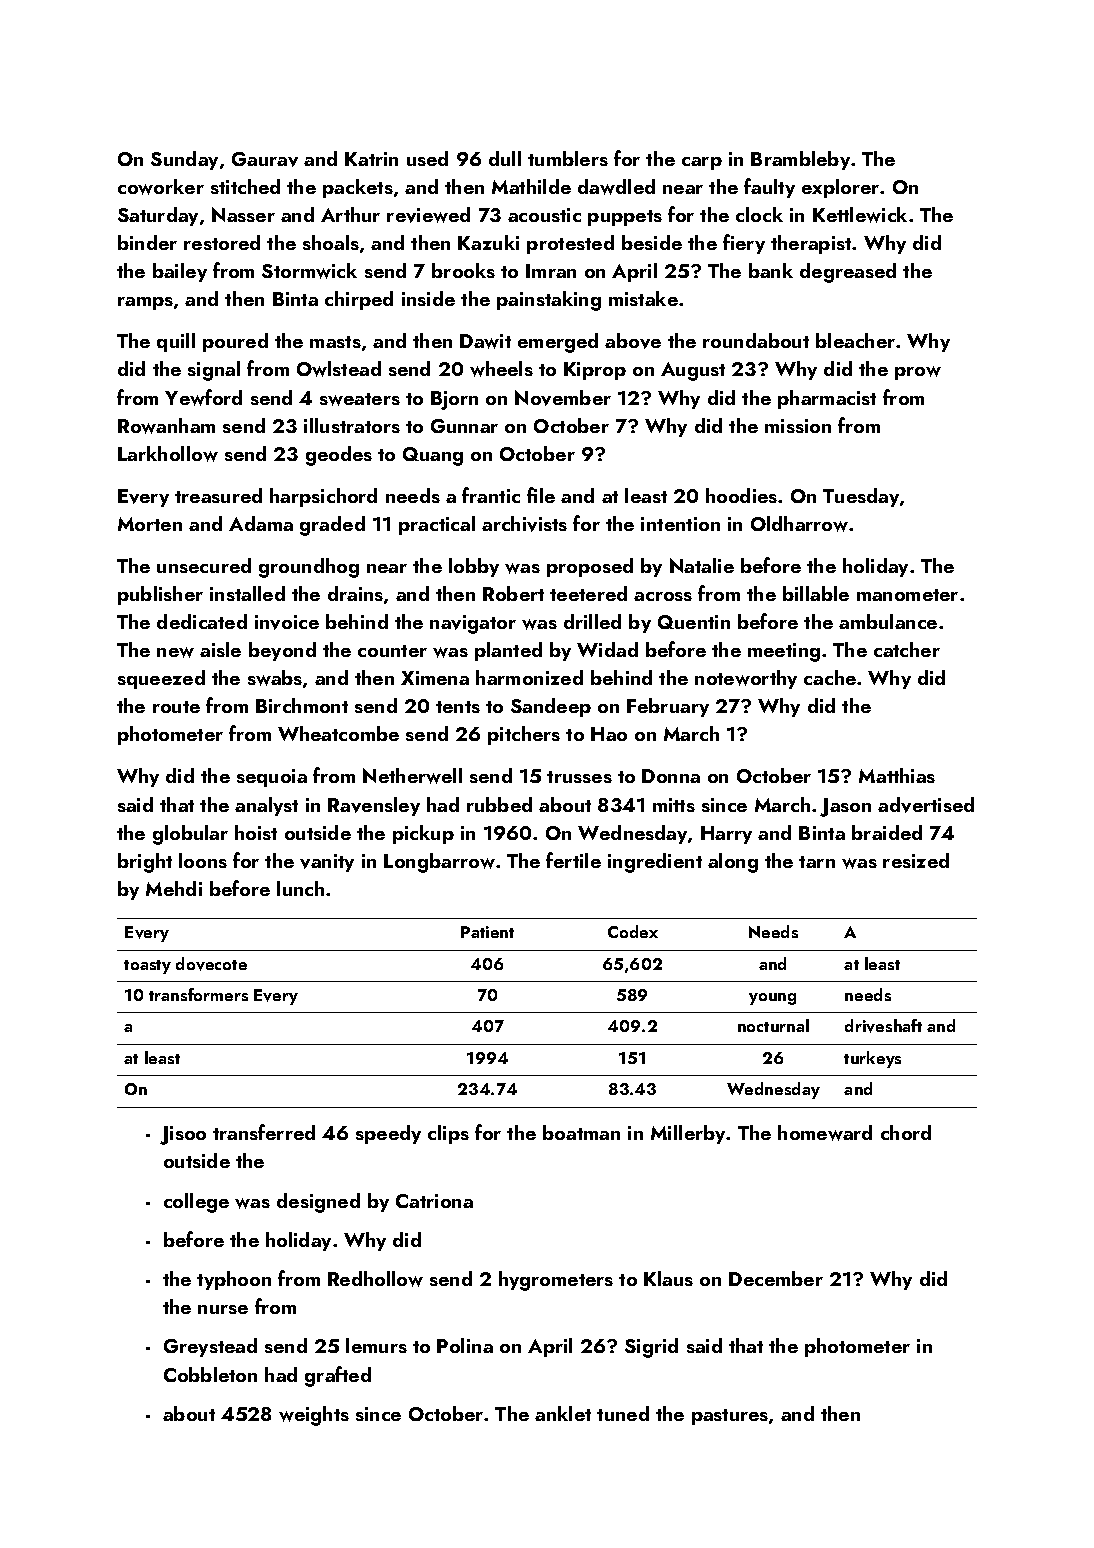 The image size is (1094, 1548). Describe the element at coordinates (376, 1345) in the screenshot. I see `lemurs` at that location.
